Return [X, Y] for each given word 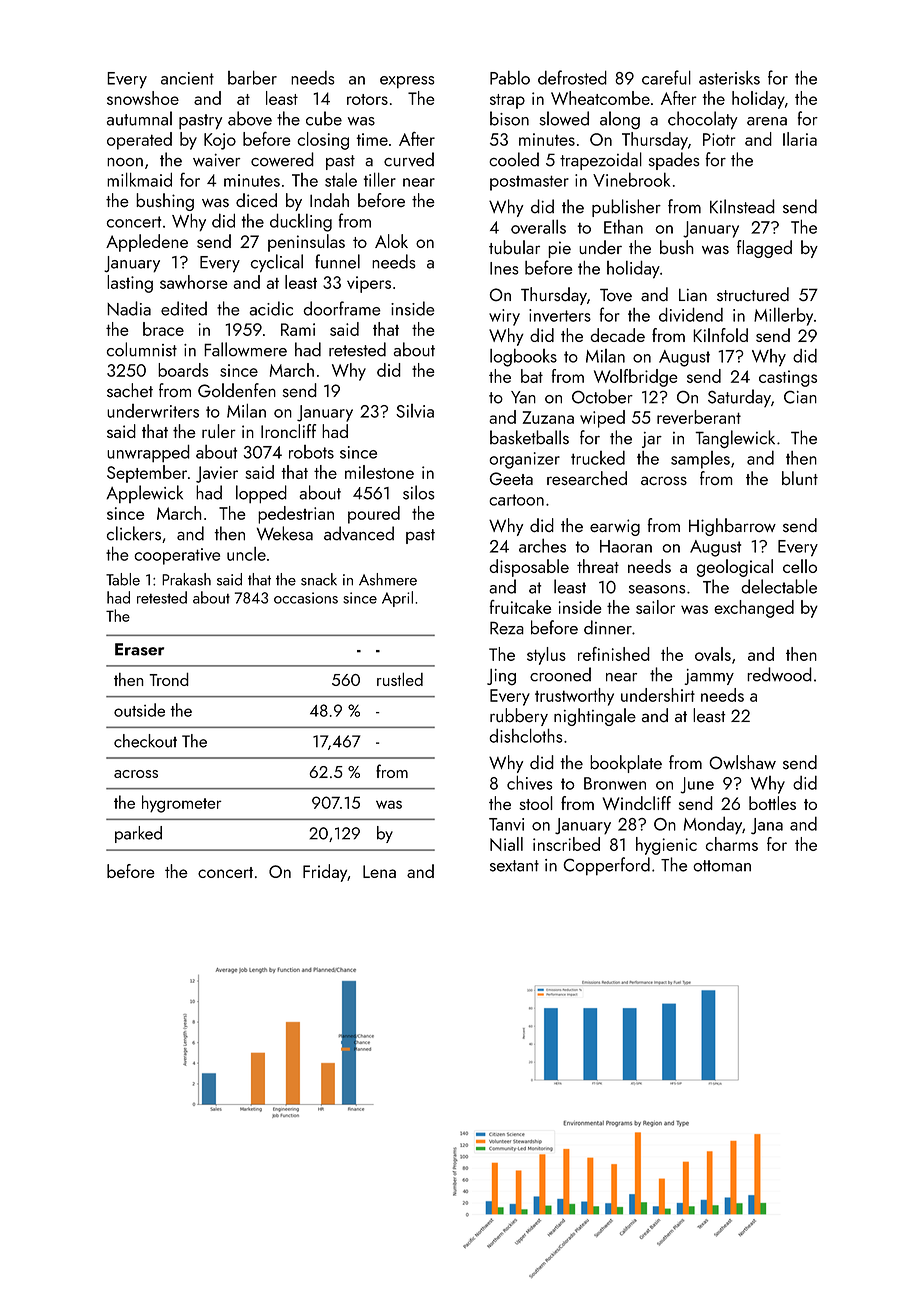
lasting [130, 284]
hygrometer [181, 804]
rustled [400, 679]
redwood [779, 674]
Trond [169, 679]
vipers [369, 284]
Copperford [606, 866]
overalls [538, 226]
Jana [767, 826]
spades [673, 161]
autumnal [139, 118]
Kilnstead [742, 206]
